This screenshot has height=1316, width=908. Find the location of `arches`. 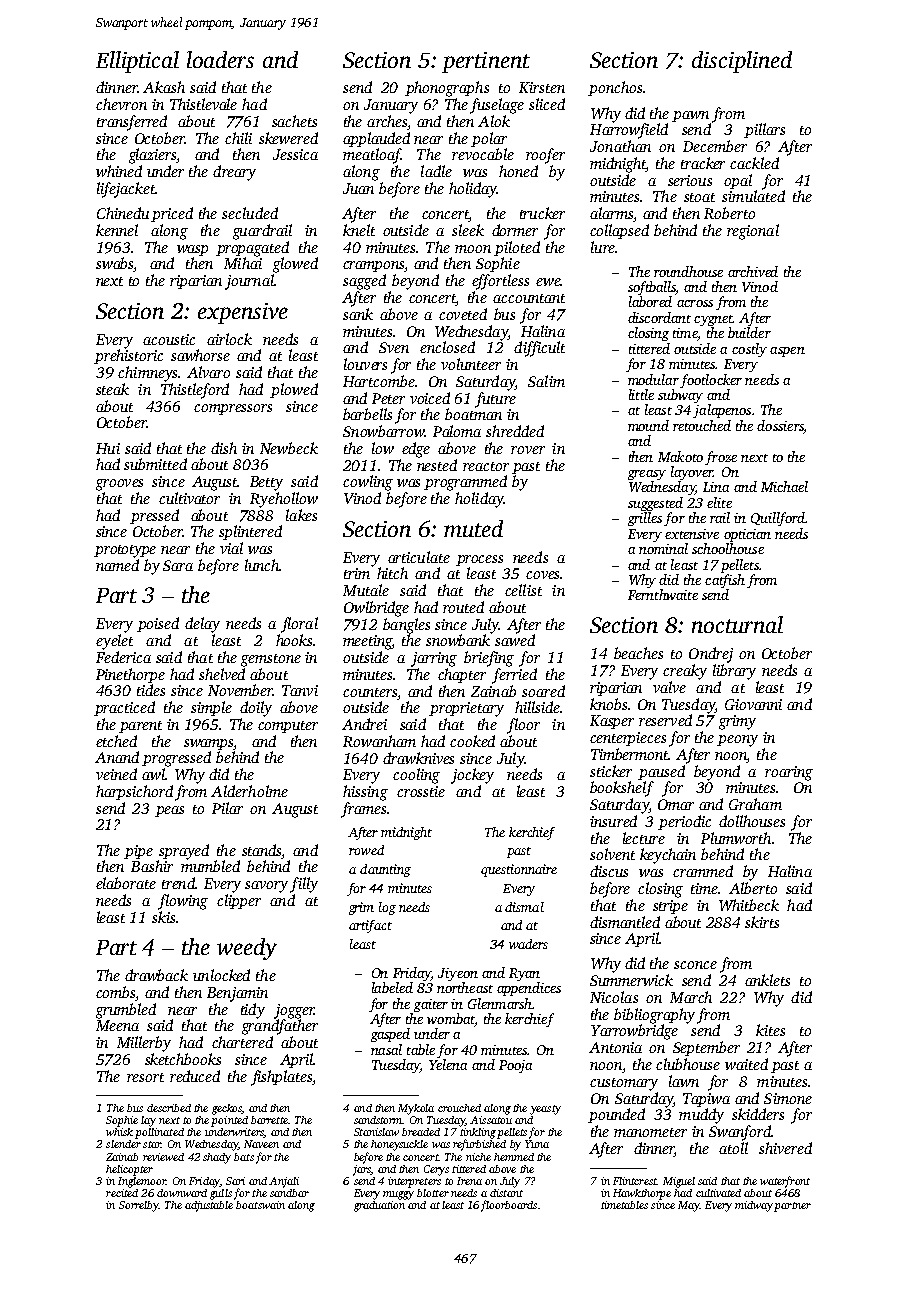

arches is located at coordinates (387, 122).
